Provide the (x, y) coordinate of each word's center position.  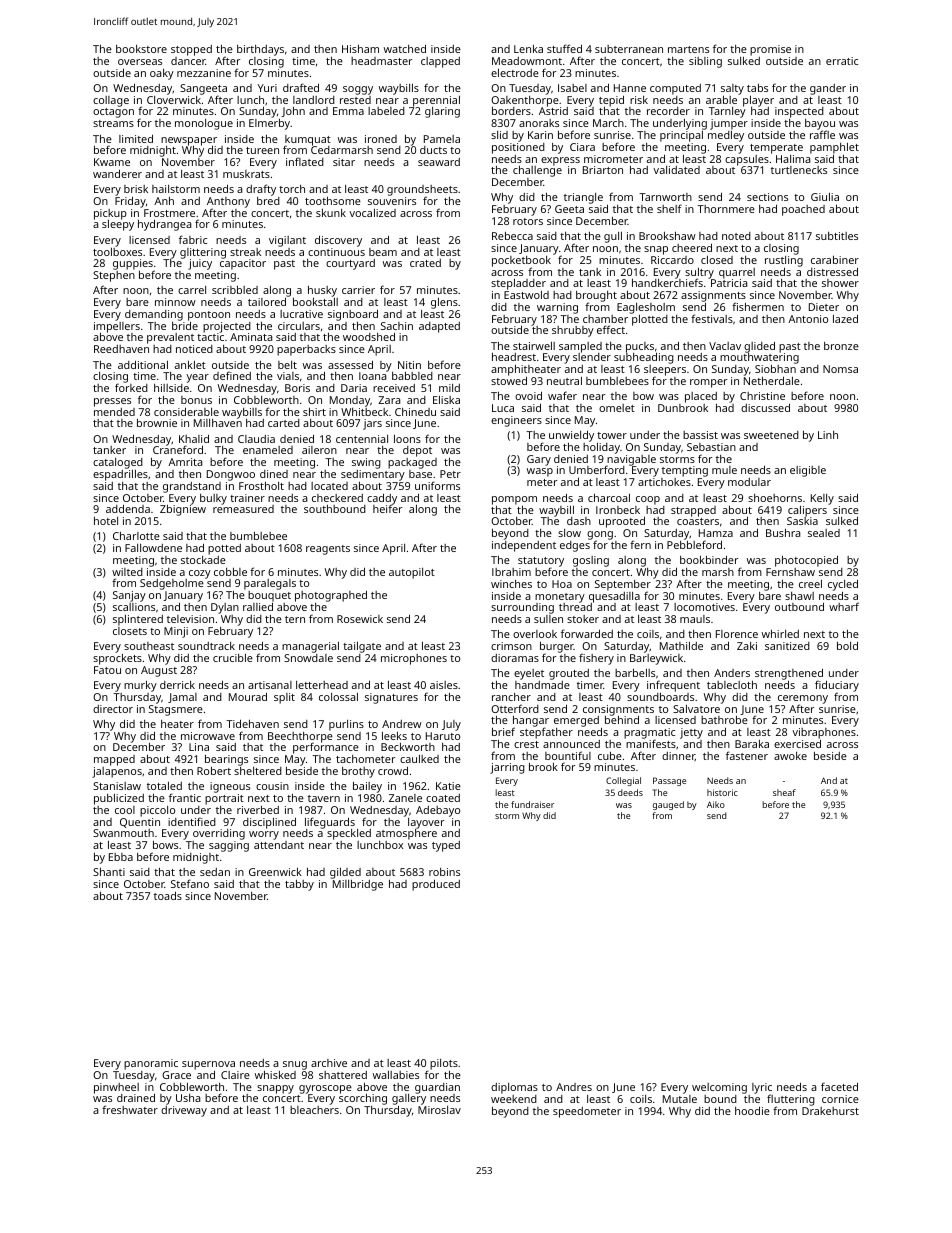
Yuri (267, 88)
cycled (843, 585)
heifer (387, 509)
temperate (776, 149)
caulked (419, 758)
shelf (669, 208)
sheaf (784, 792)
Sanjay (129, 596)
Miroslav (439, 1110)
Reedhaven (121, 349)
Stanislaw (117, 786)
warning (557, 308)
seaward (439, 162)
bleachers (314, 1110)
